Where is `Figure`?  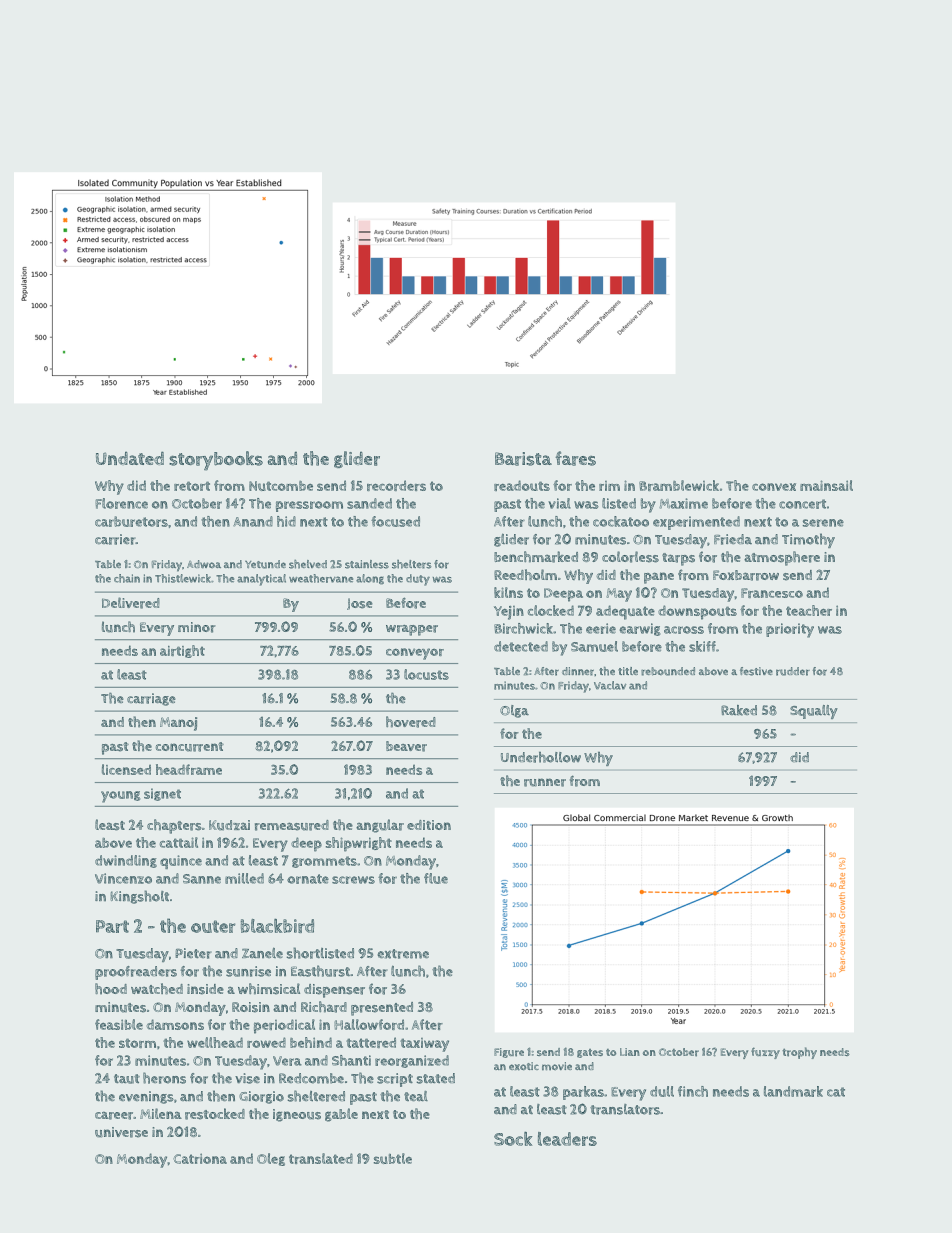 Figure is located at coordinates (509, 1053).
